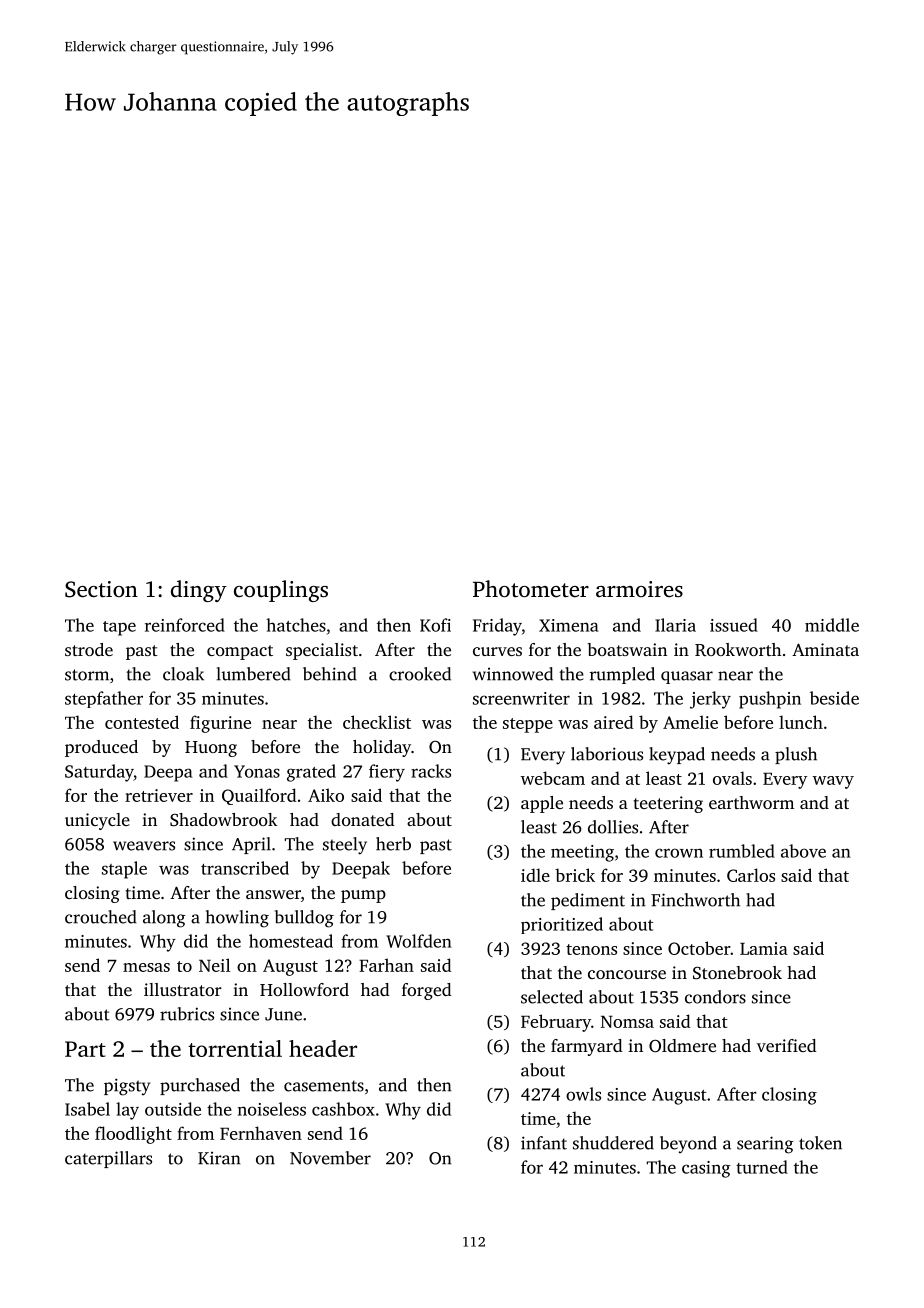 This document has height=1308, width=924. Describe the element at coordinates (108, 1159) in the document. I see `caterpillars` at that location.
